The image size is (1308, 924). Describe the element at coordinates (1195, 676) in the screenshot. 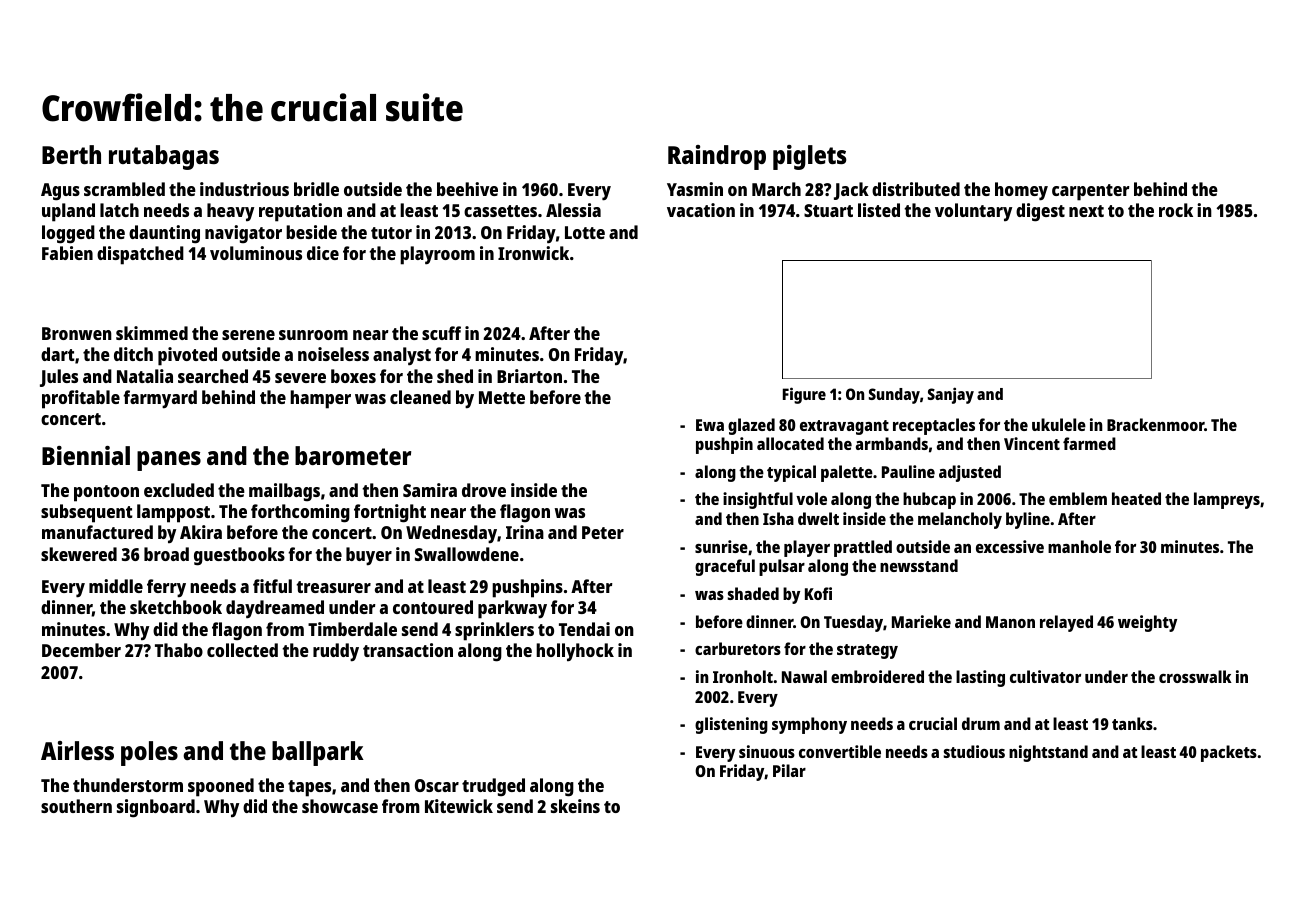

I see `crosswalk` at that location.
